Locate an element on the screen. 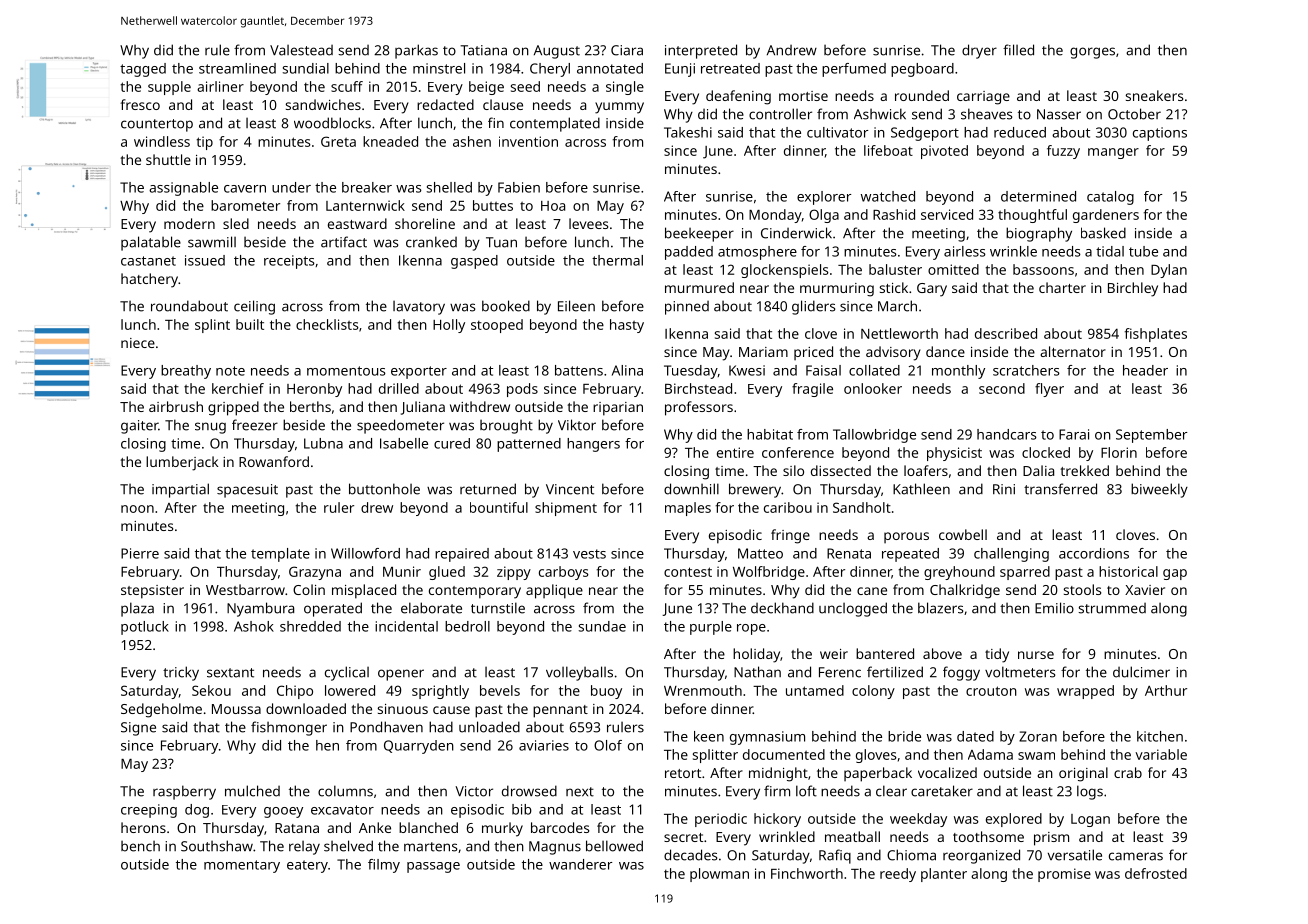  breathy is located at coordinates (186, 372).
